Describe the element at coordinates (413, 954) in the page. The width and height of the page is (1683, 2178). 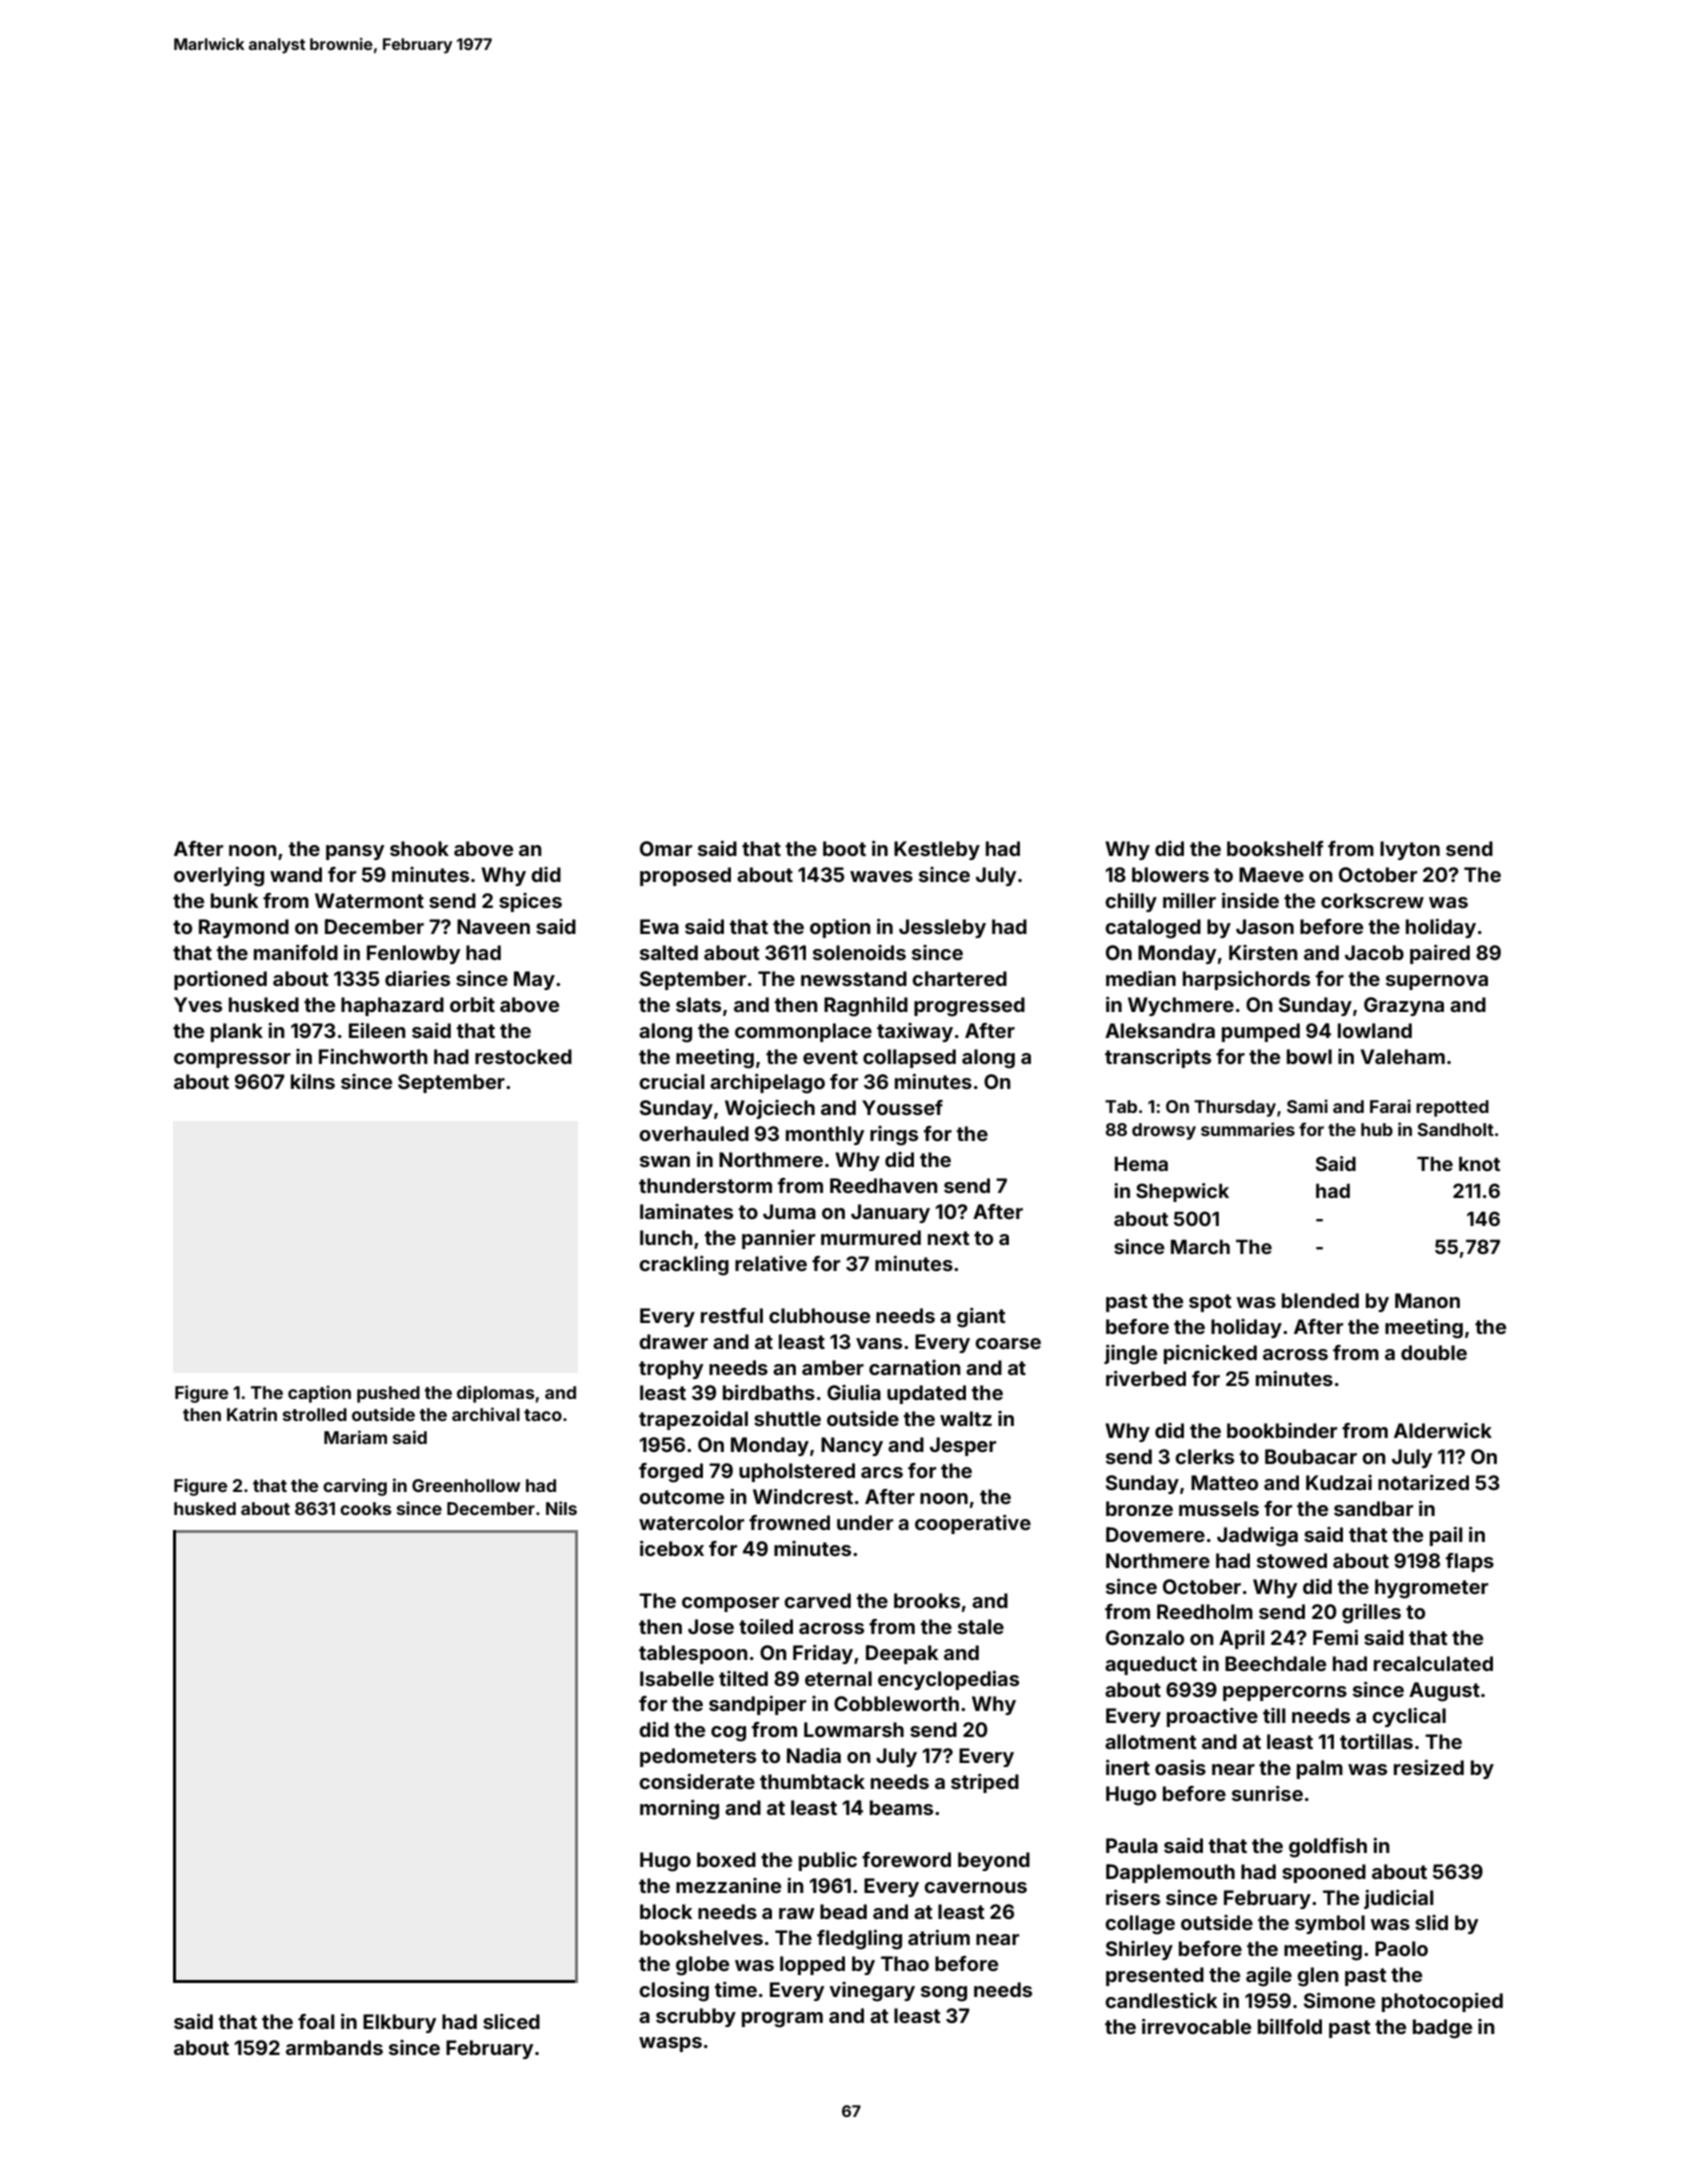
I see `Fenlowby` at that location.
